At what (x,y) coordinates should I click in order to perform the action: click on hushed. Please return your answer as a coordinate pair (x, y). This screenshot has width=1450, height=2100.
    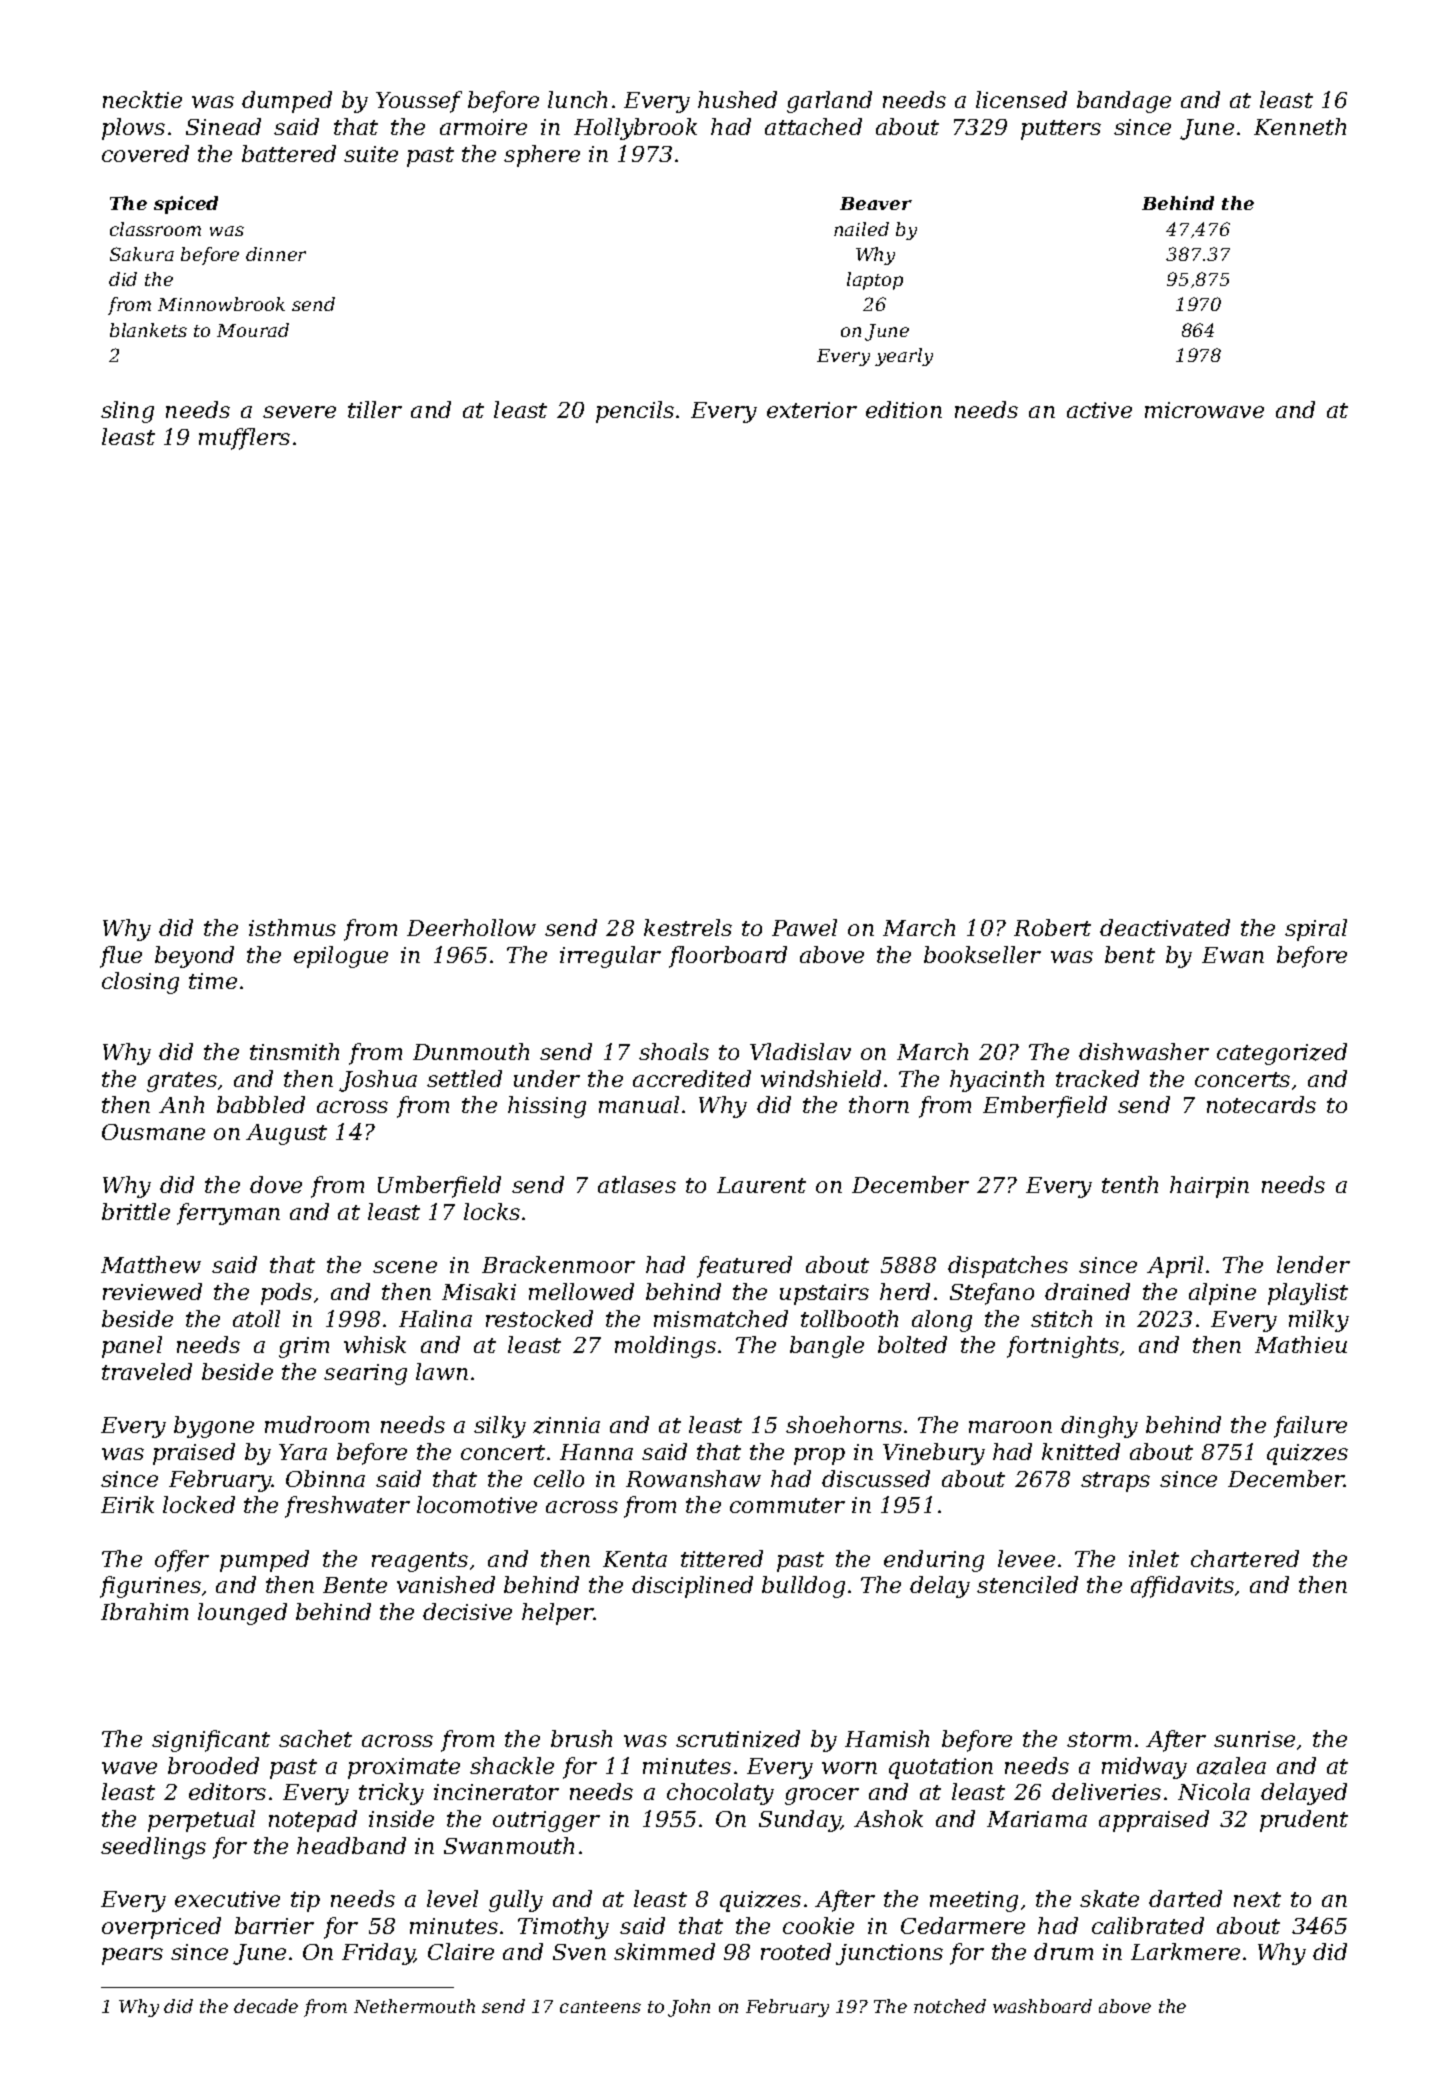
    Looking at the image, I should click on (737, 99).
